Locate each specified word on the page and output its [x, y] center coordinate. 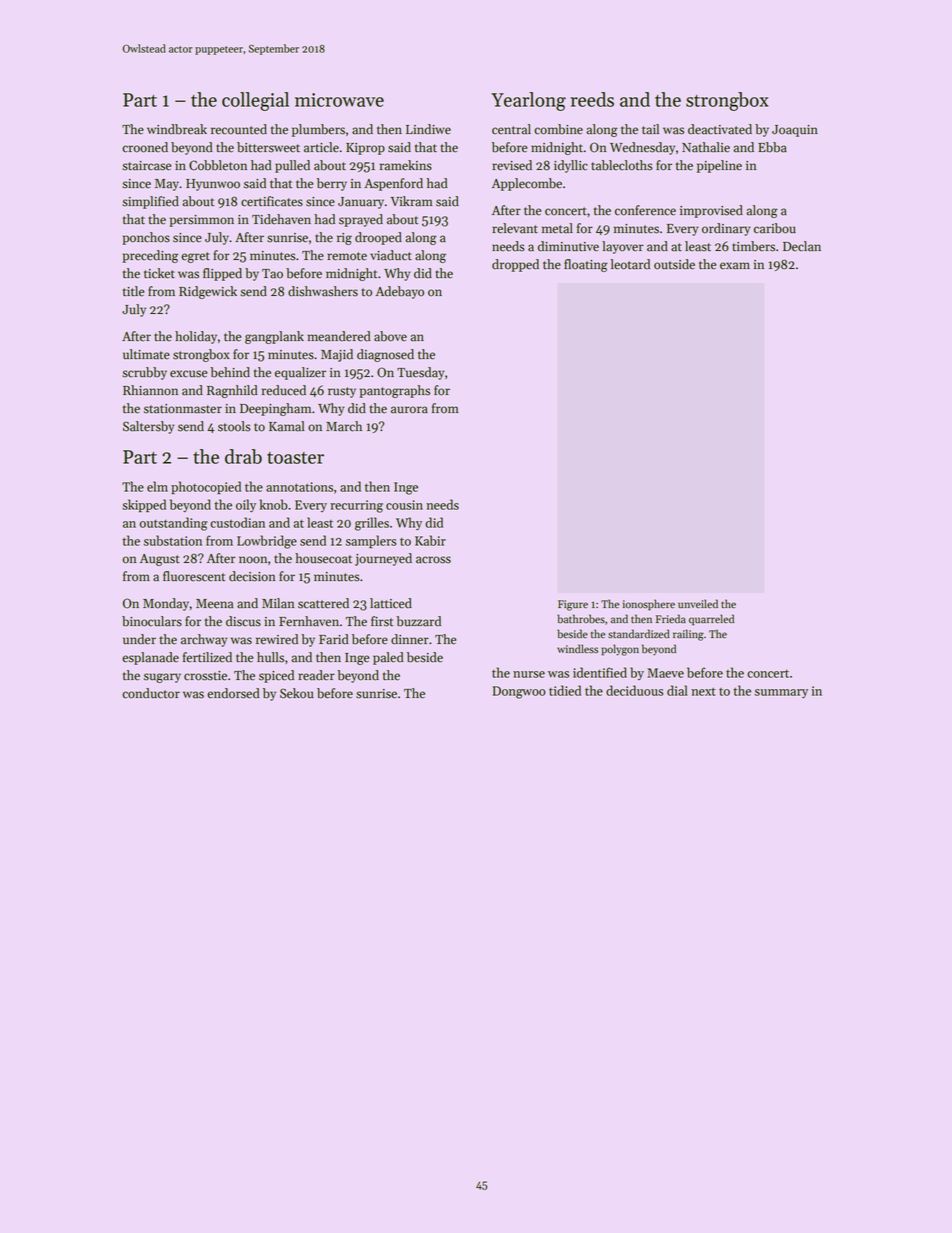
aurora [409, 410]
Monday [166, 604]
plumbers [318, 130]
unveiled [698, 604]
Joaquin [795, 131]
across [433, 560]
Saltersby [148, 427]
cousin [404, 505]
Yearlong [528, 101]
